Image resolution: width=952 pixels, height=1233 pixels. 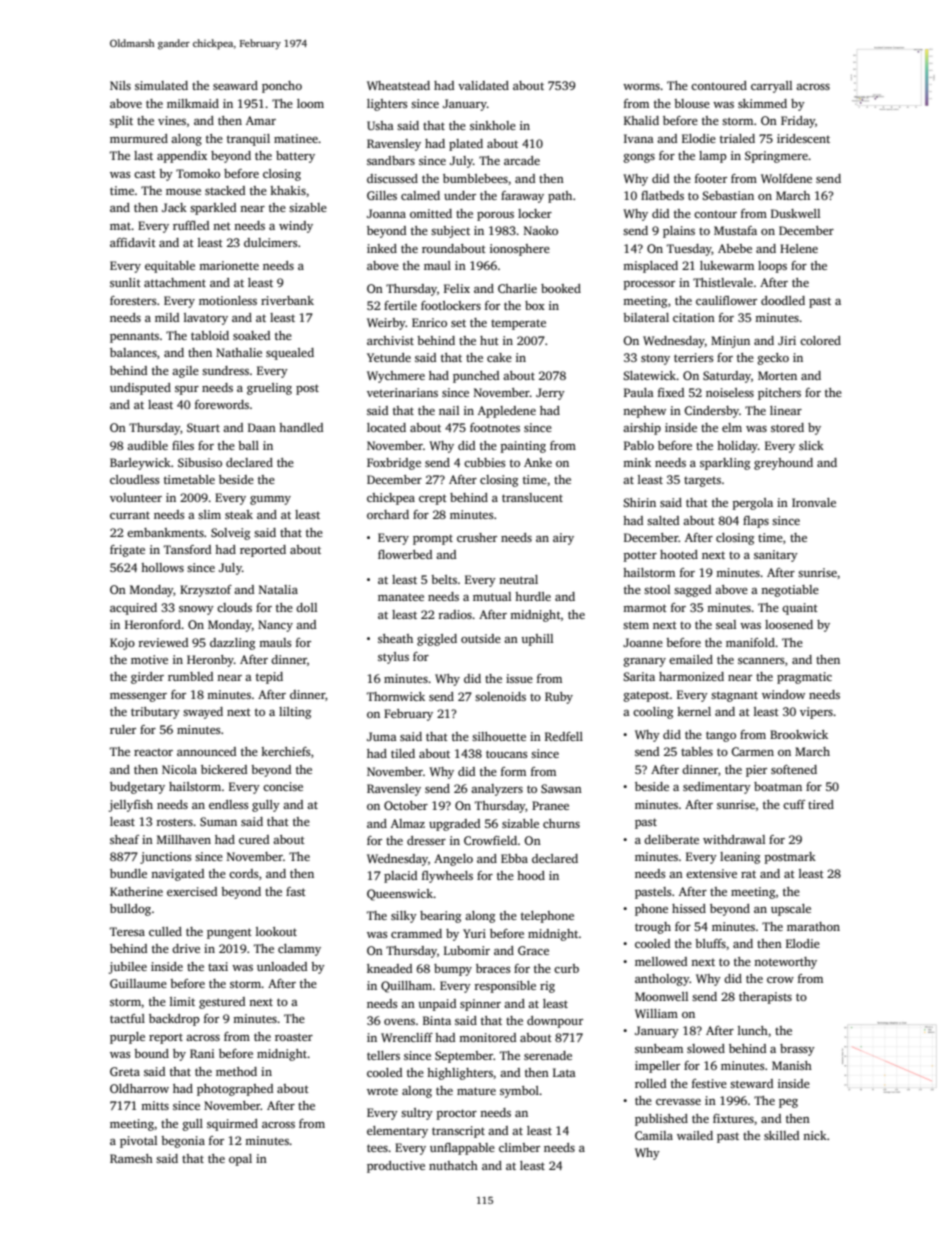 What do you see at coordinates (187, 549) in the document?
I see `Tansford` at bounding box center [187, 549].
